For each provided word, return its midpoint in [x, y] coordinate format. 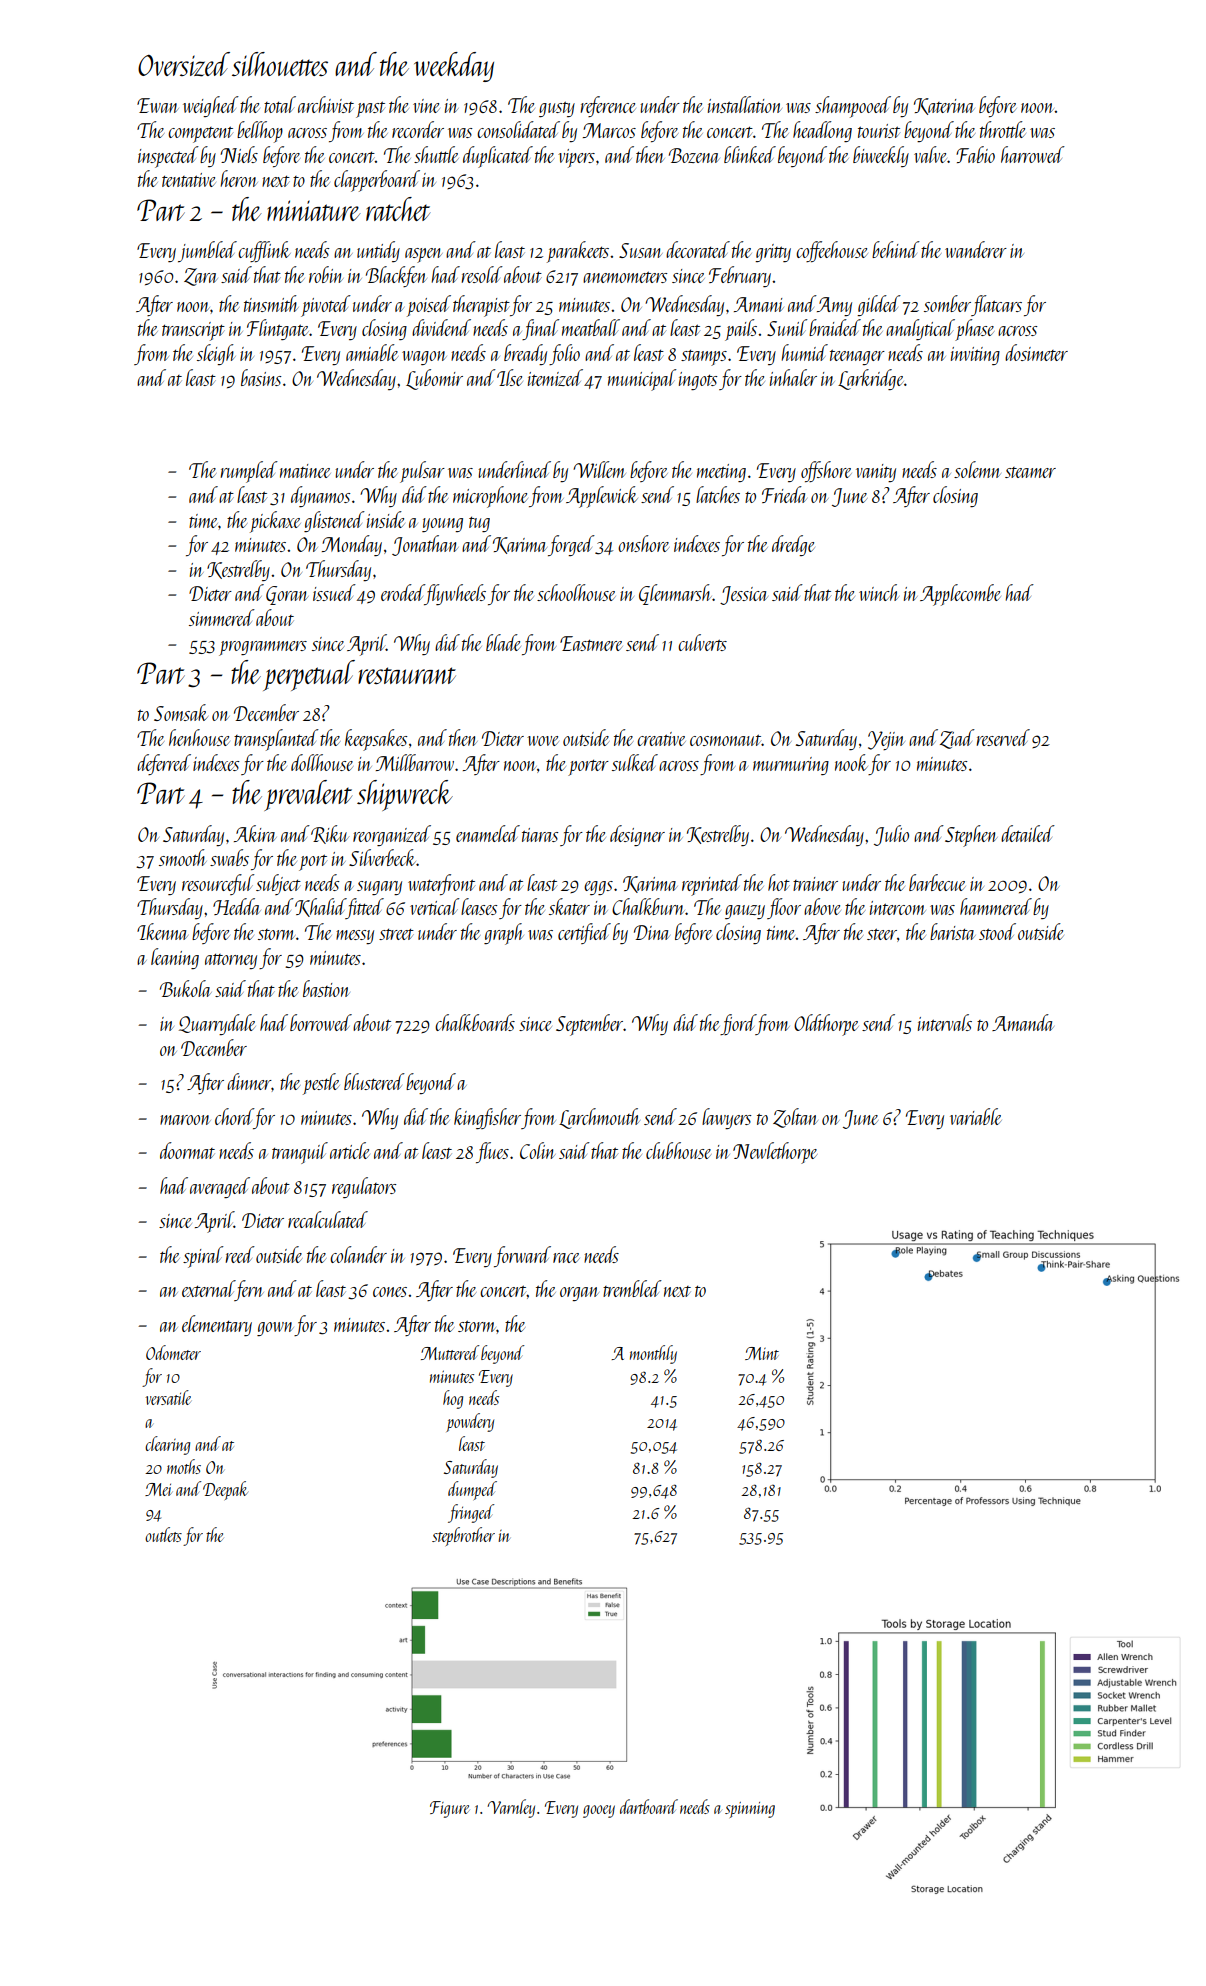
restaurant [407, 675]
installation [744, 104]
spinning [750, 1810]
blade [503, 642]
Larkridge [871, 379]
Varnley [511, 1808]
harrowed [1033, 154]
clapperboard [377, 181]
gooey [599, 1811]
